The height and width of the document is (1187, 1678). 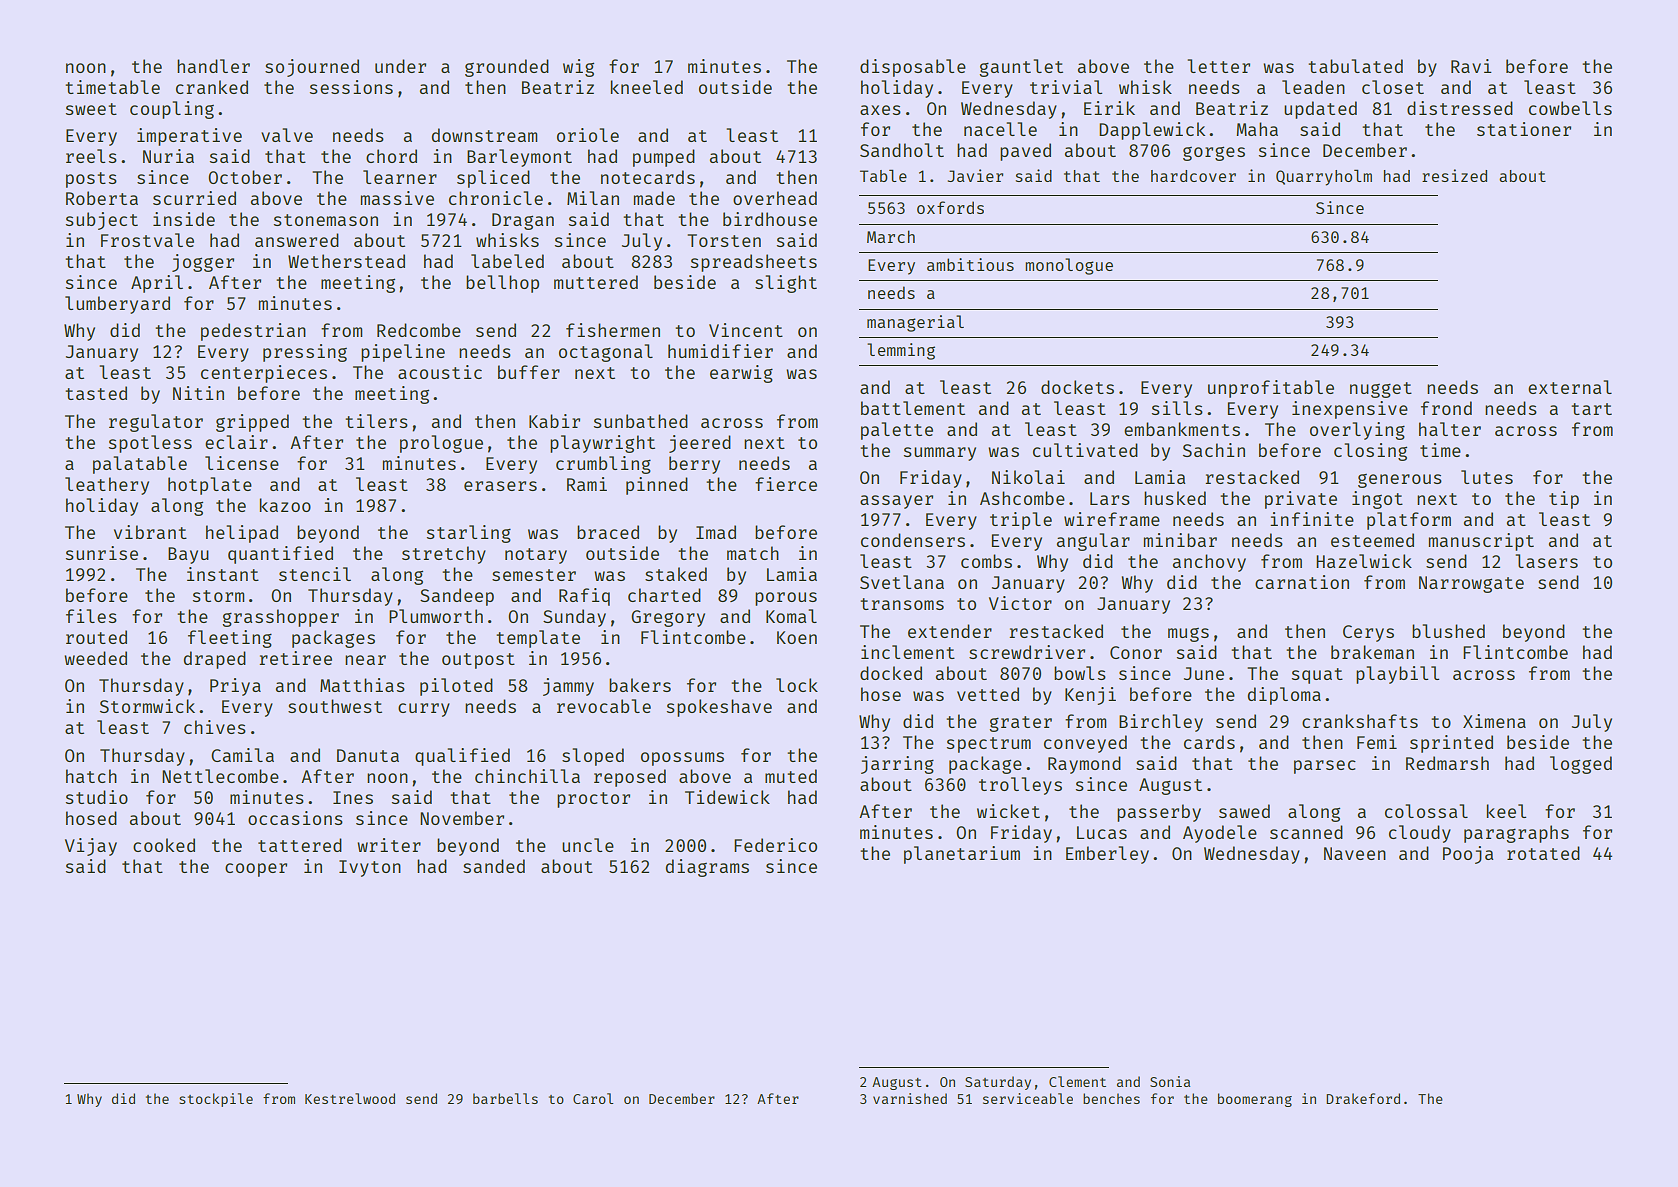 What do you see at coordinates (216, 1100) in the document?
I see `stockpile` at bounding box center [216, 1100].
